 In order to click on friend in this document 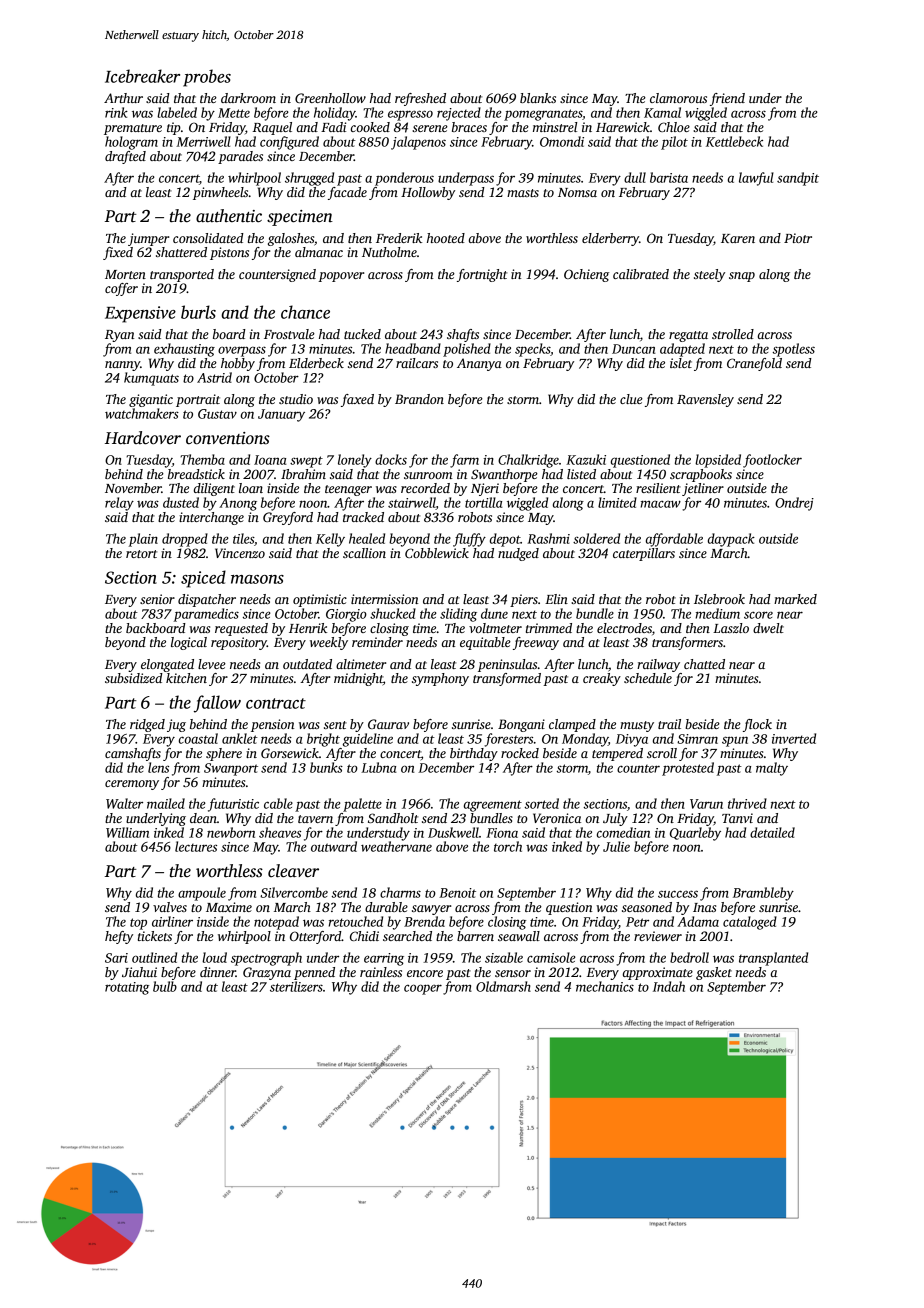, I will do `click(727, 99)`.
